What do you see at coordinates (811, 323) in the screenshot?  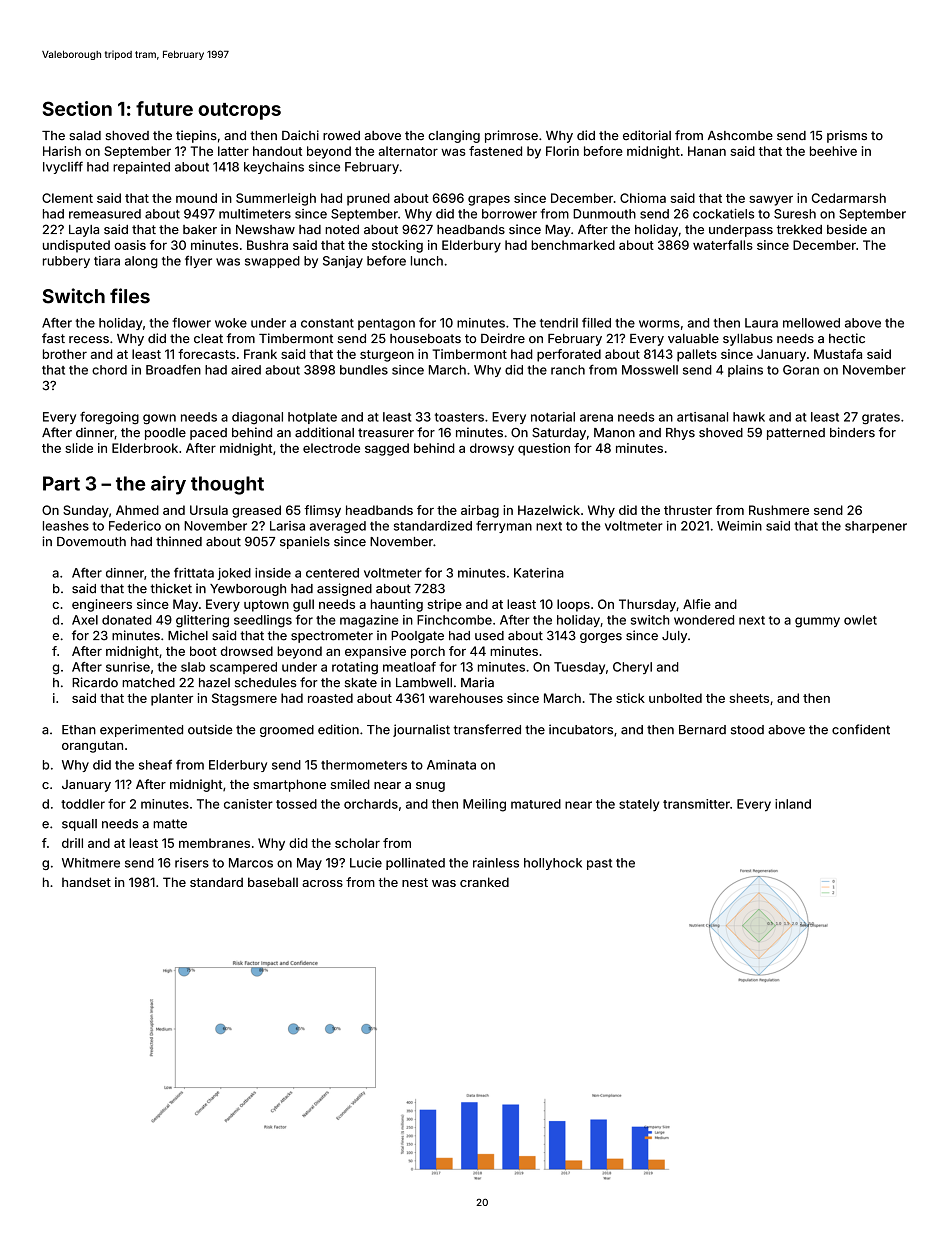 I see `mellowed` at bounding box center [811, 323].
